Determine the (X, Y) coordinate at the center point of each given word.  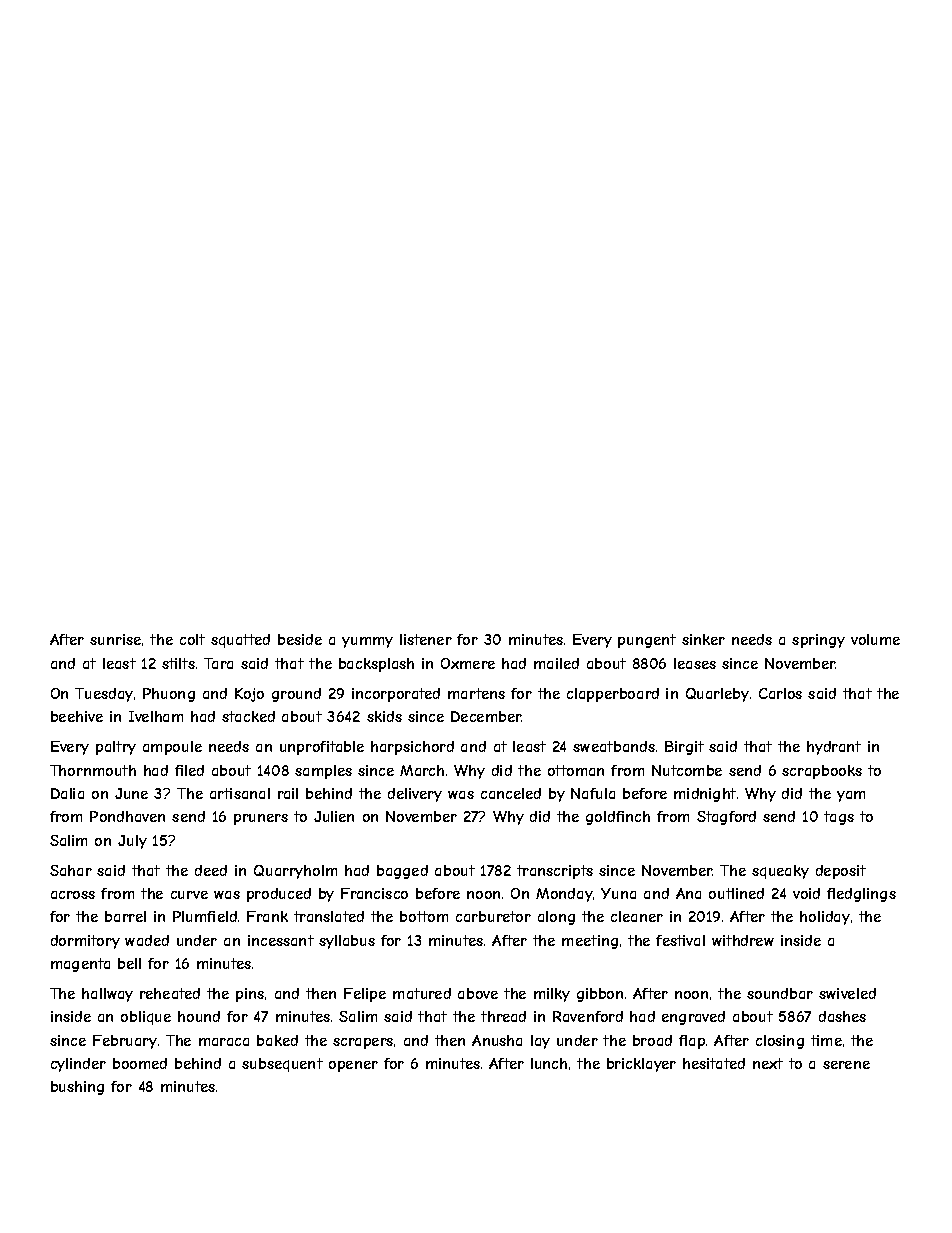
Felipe (365, 995)
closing (780, 1042)
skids (384, 716)
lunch (549, 1063)
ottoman (576, 770)
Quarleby (717, 695)
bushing (77, 1088)
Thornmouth (93, 770)
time (826, 1040)
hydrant (834, 748)
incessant (281, 940)
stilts (178, 663)
